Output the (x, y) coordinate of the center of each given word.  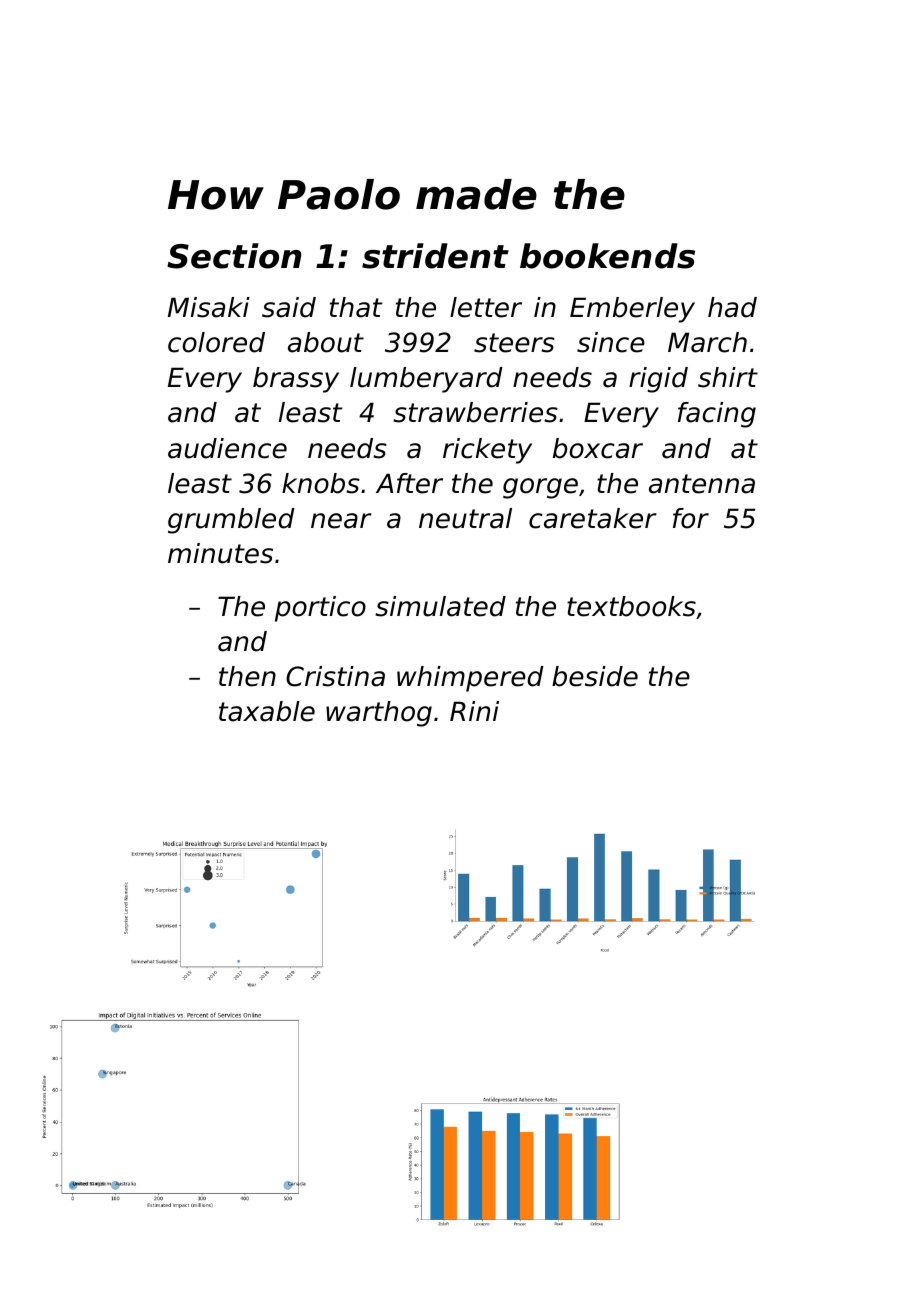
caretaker (593, 518)
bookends (607, 256)
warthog (379, 714)
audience (227, 448)
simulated (440, 606)
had (732, 307)
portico (320, 609)
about (326, 342)
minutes (220, 553)
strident (435, 256)
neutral (465, 518)
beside (595, 676)
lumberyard (426, 380)
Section (234, 256)
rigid (658, 380)
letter (486, 307)
